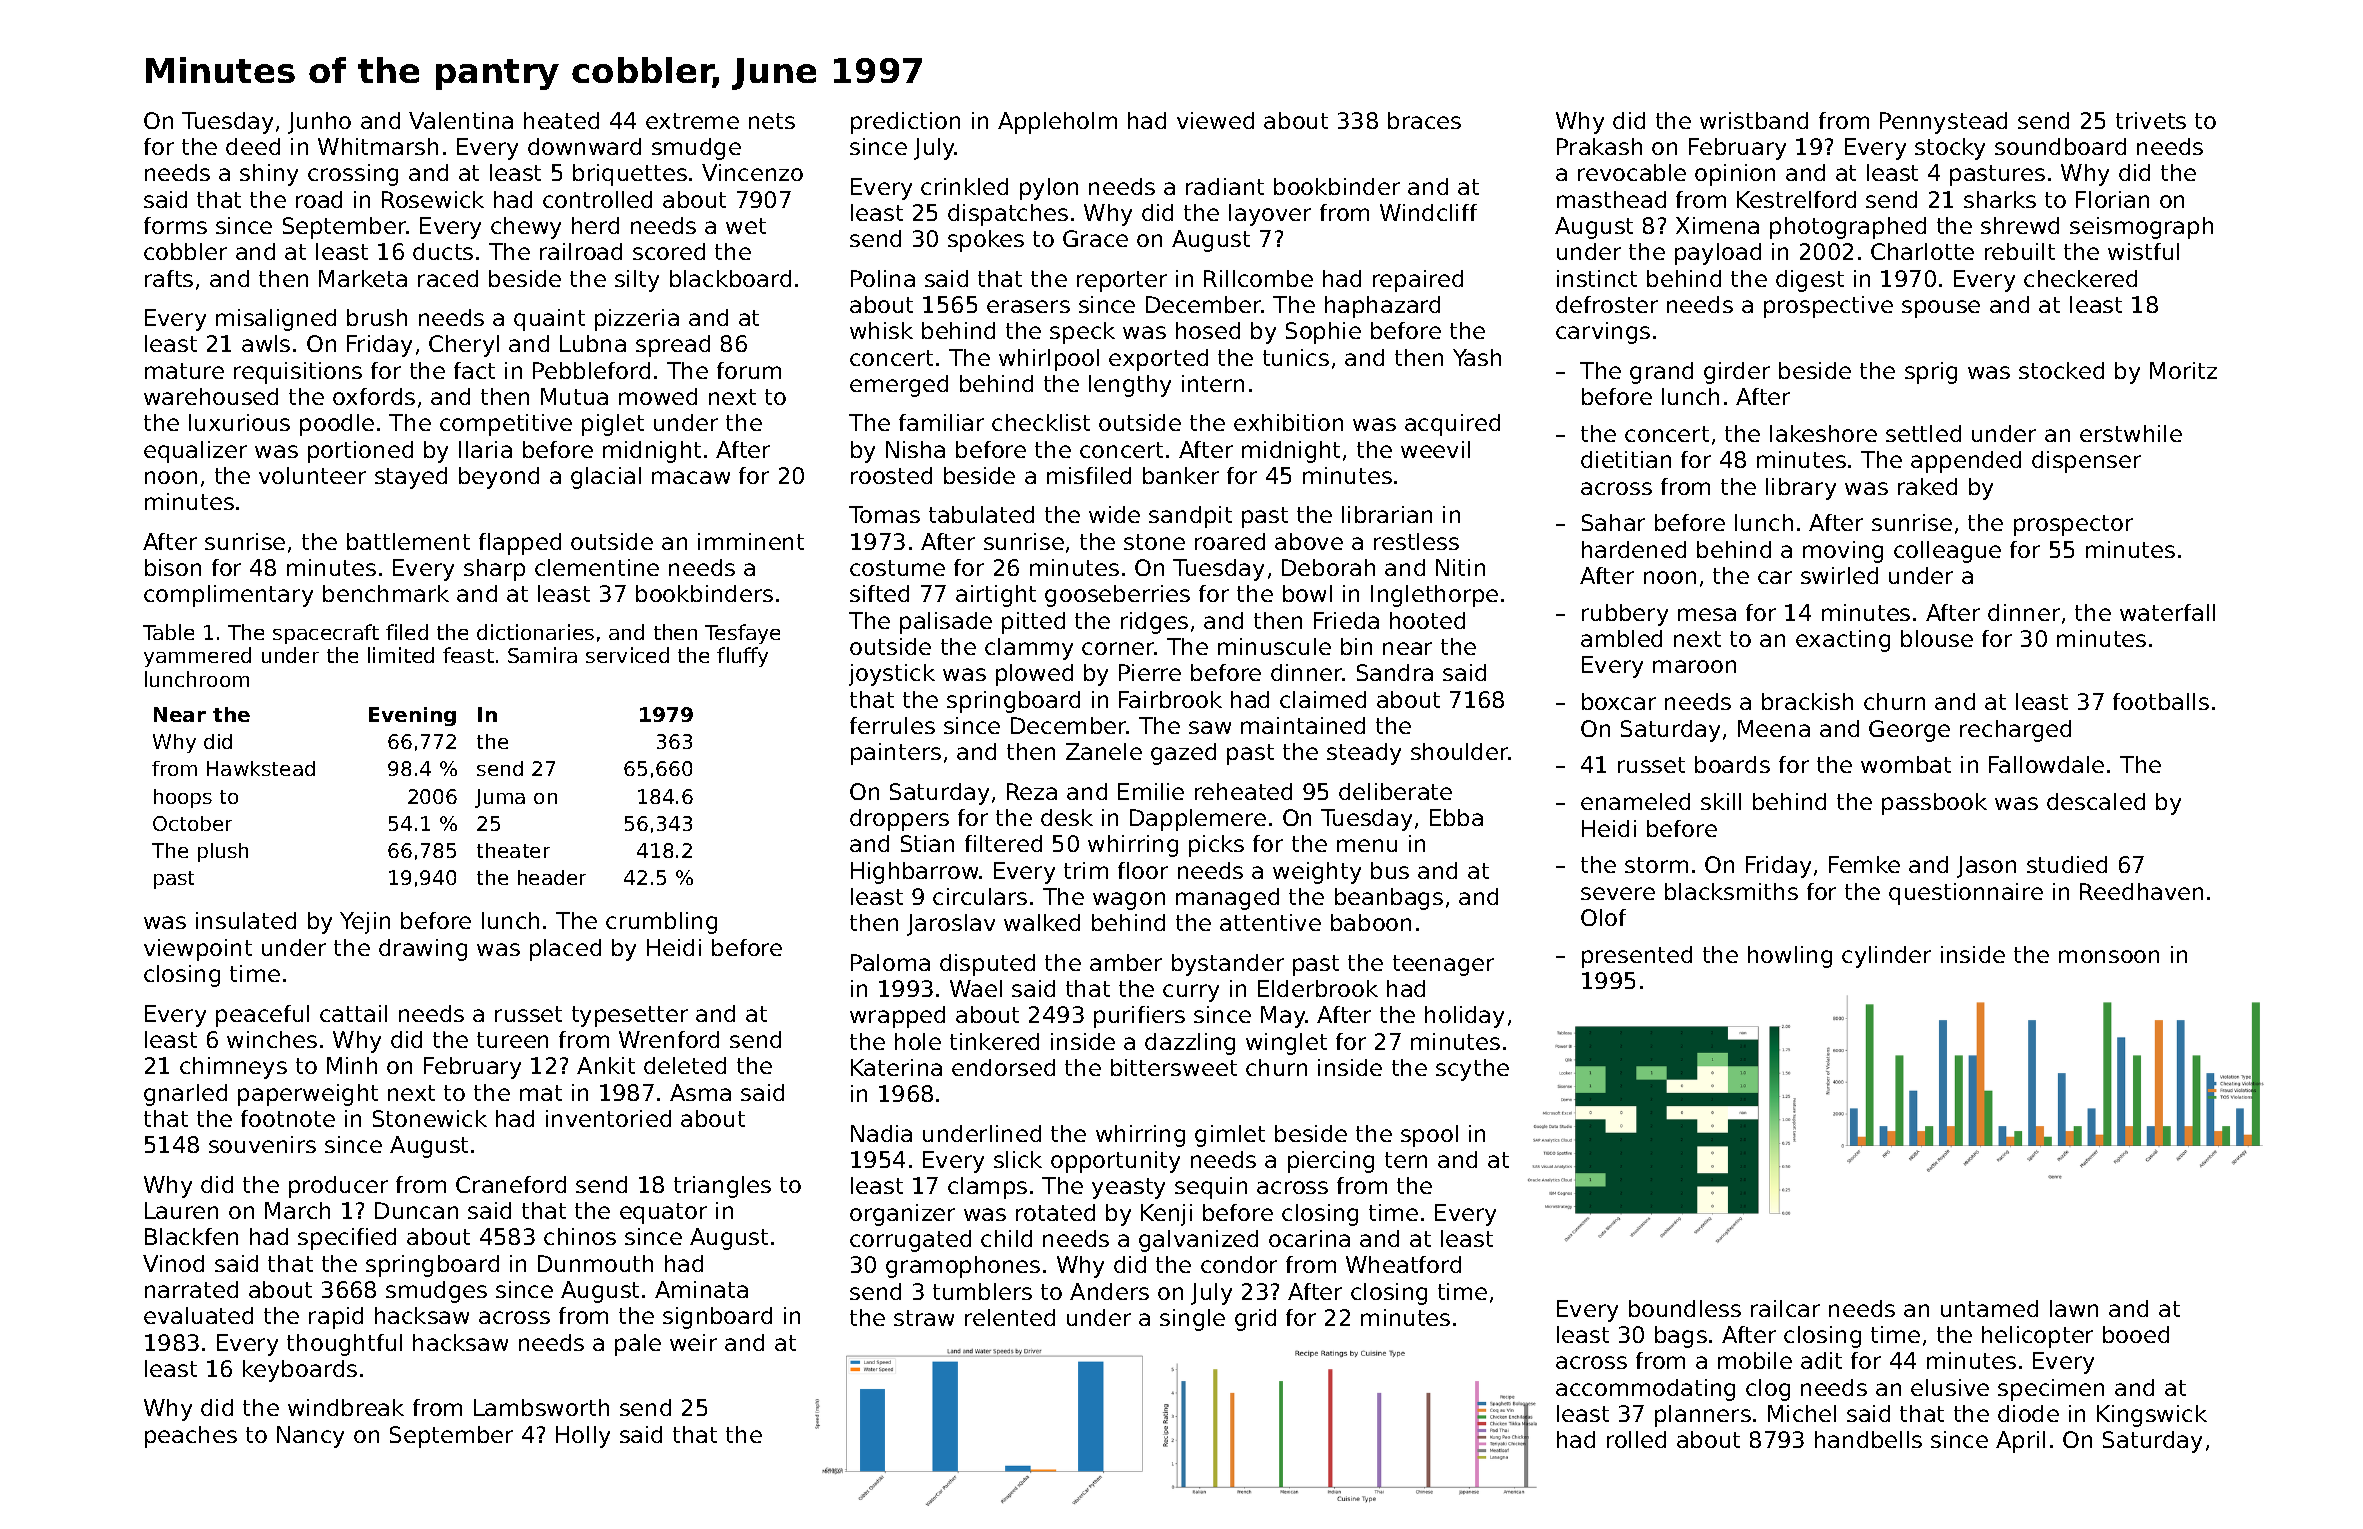  I want to click on placed, so click(565, 950).
